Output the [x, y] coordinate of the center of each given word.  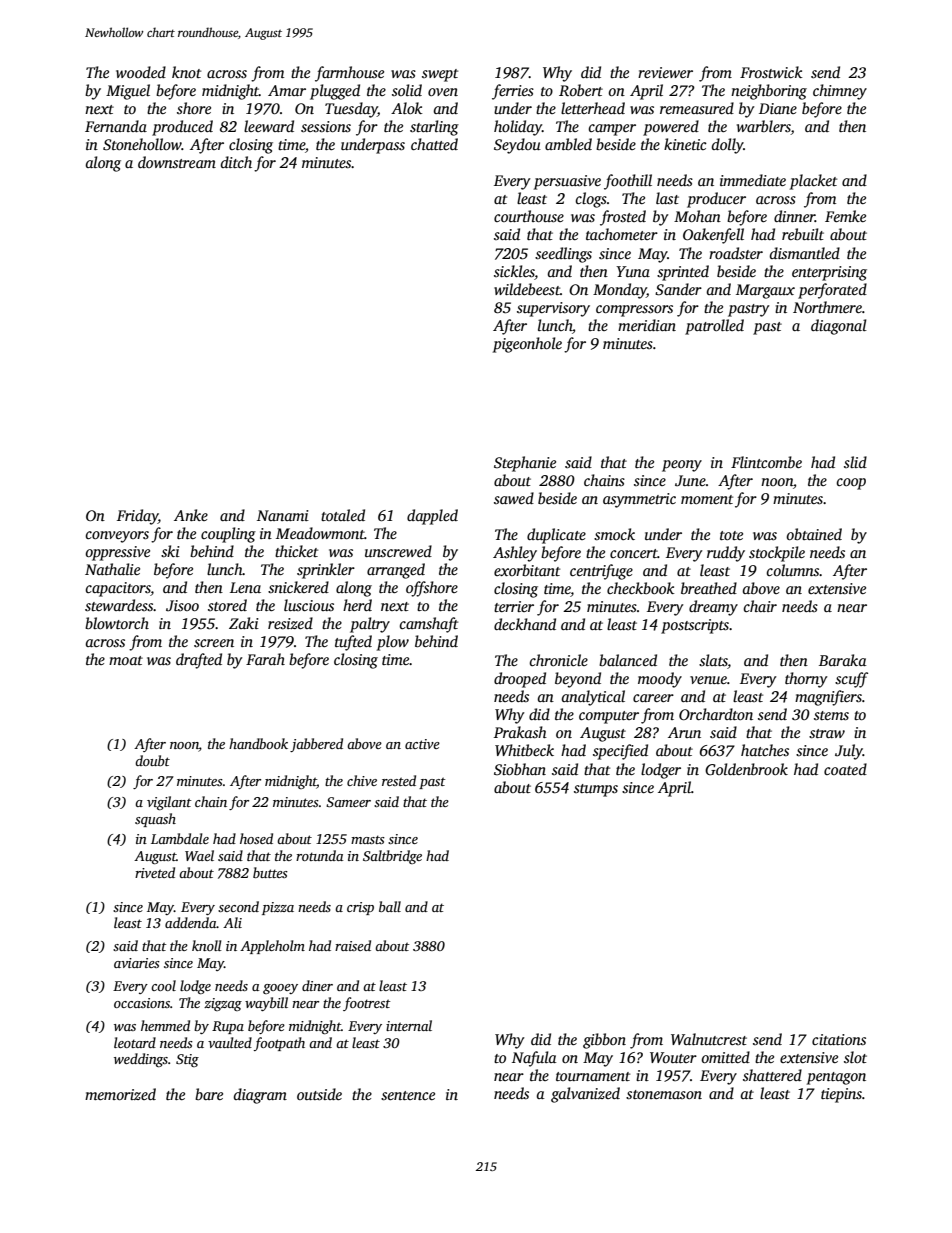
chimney [840, 92]
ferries [513, 92]
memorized [120, 1094]
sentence [408, 1095]
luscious [309, 605]
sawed [514, 498]
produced [182, 128]
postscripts [695, 626]
